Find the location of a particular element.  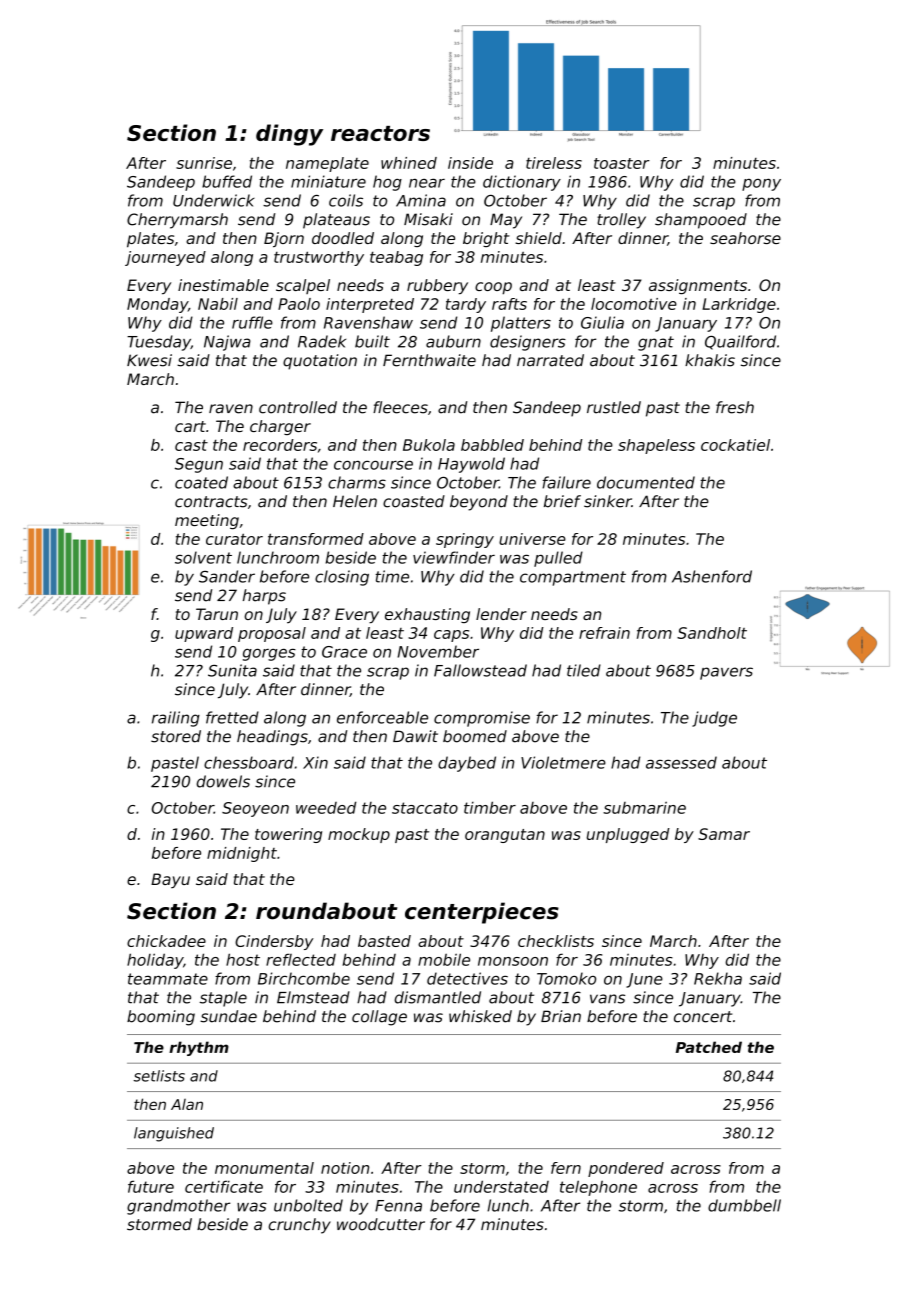

locomotive is located at coordinates (634, 304).
